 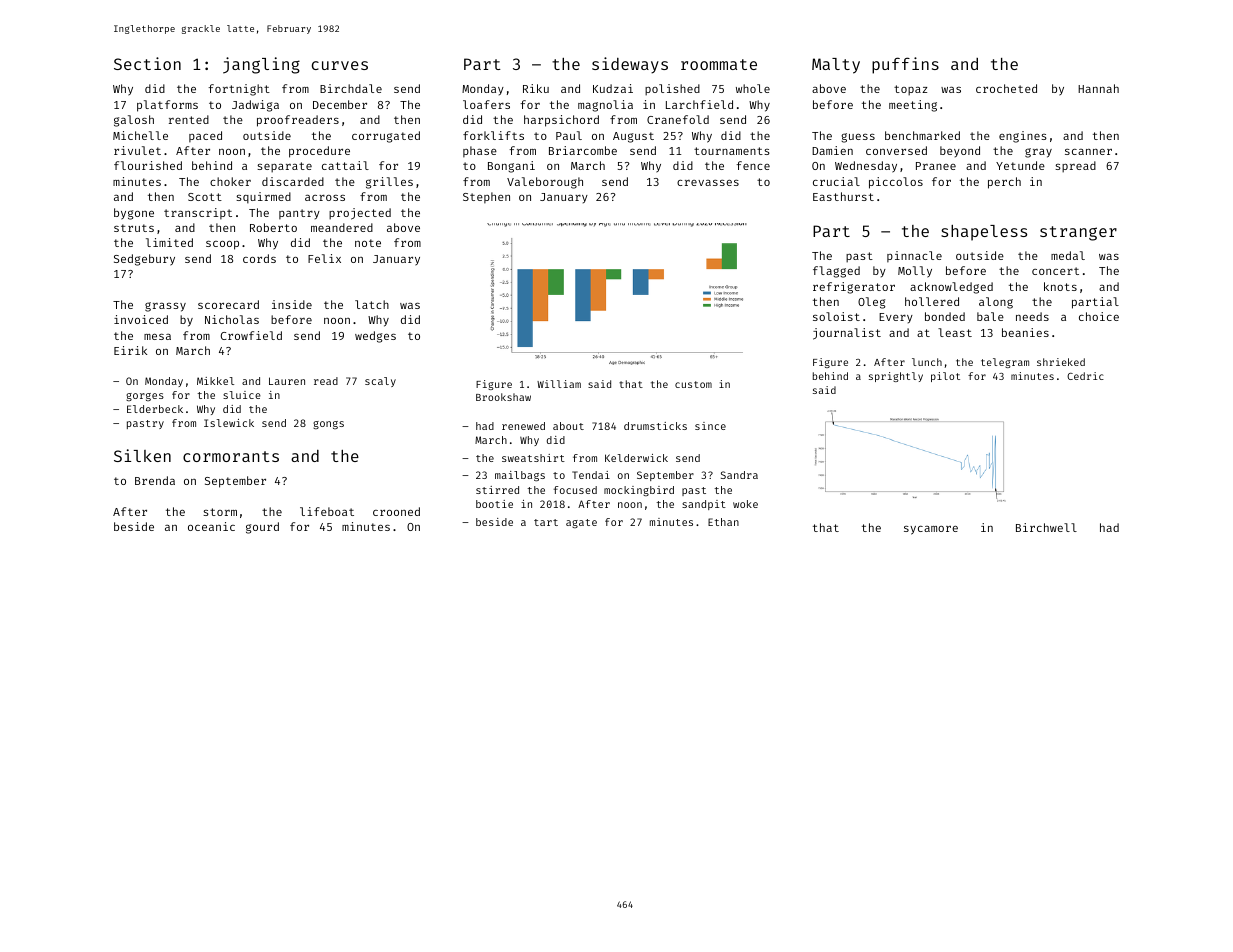 What do you see at coordinates (546, 522) in the screenshot?
I see `tart` at bounding box center [546, 522].
